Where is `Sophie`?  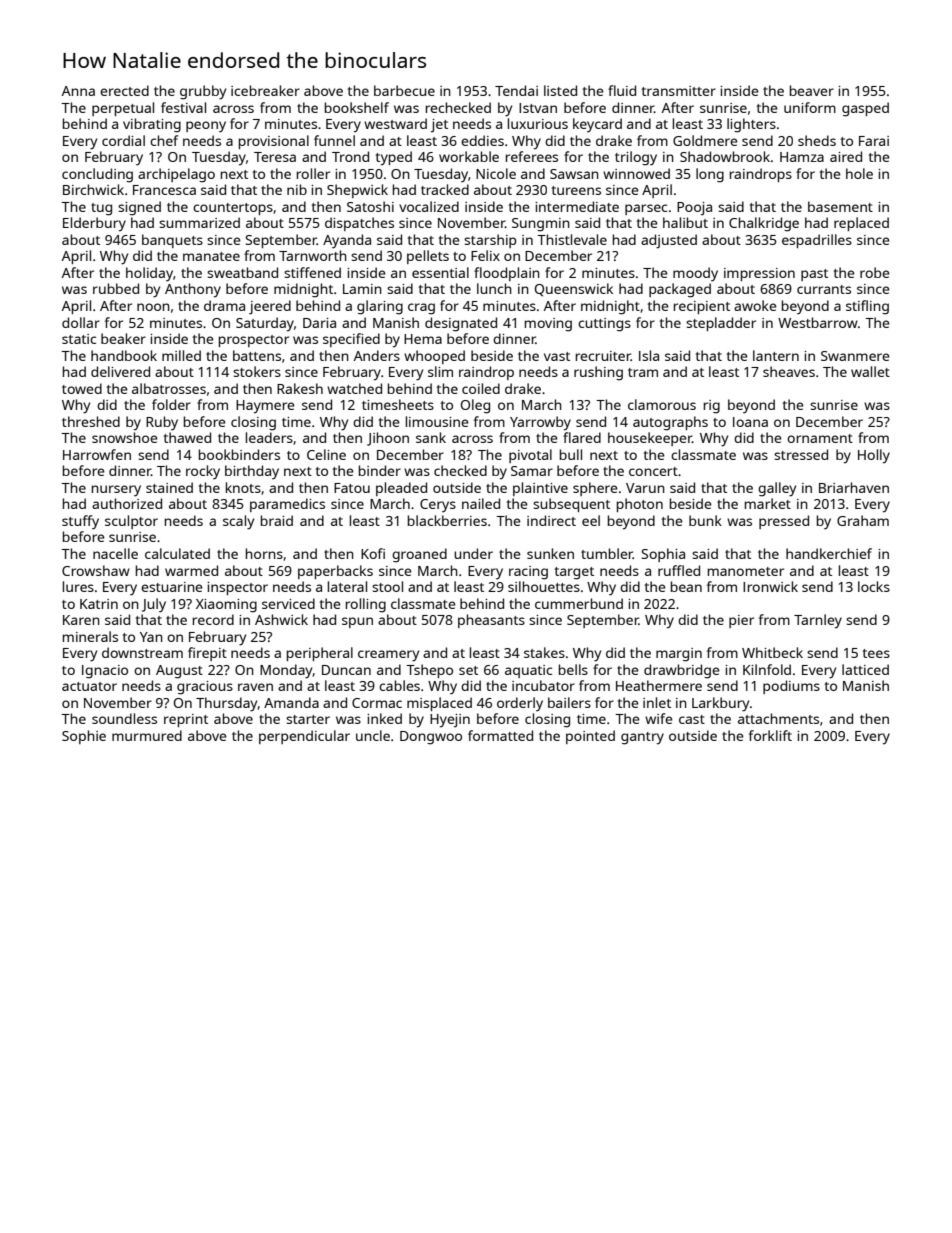 Sophie is located at coordinates (84, 737).
